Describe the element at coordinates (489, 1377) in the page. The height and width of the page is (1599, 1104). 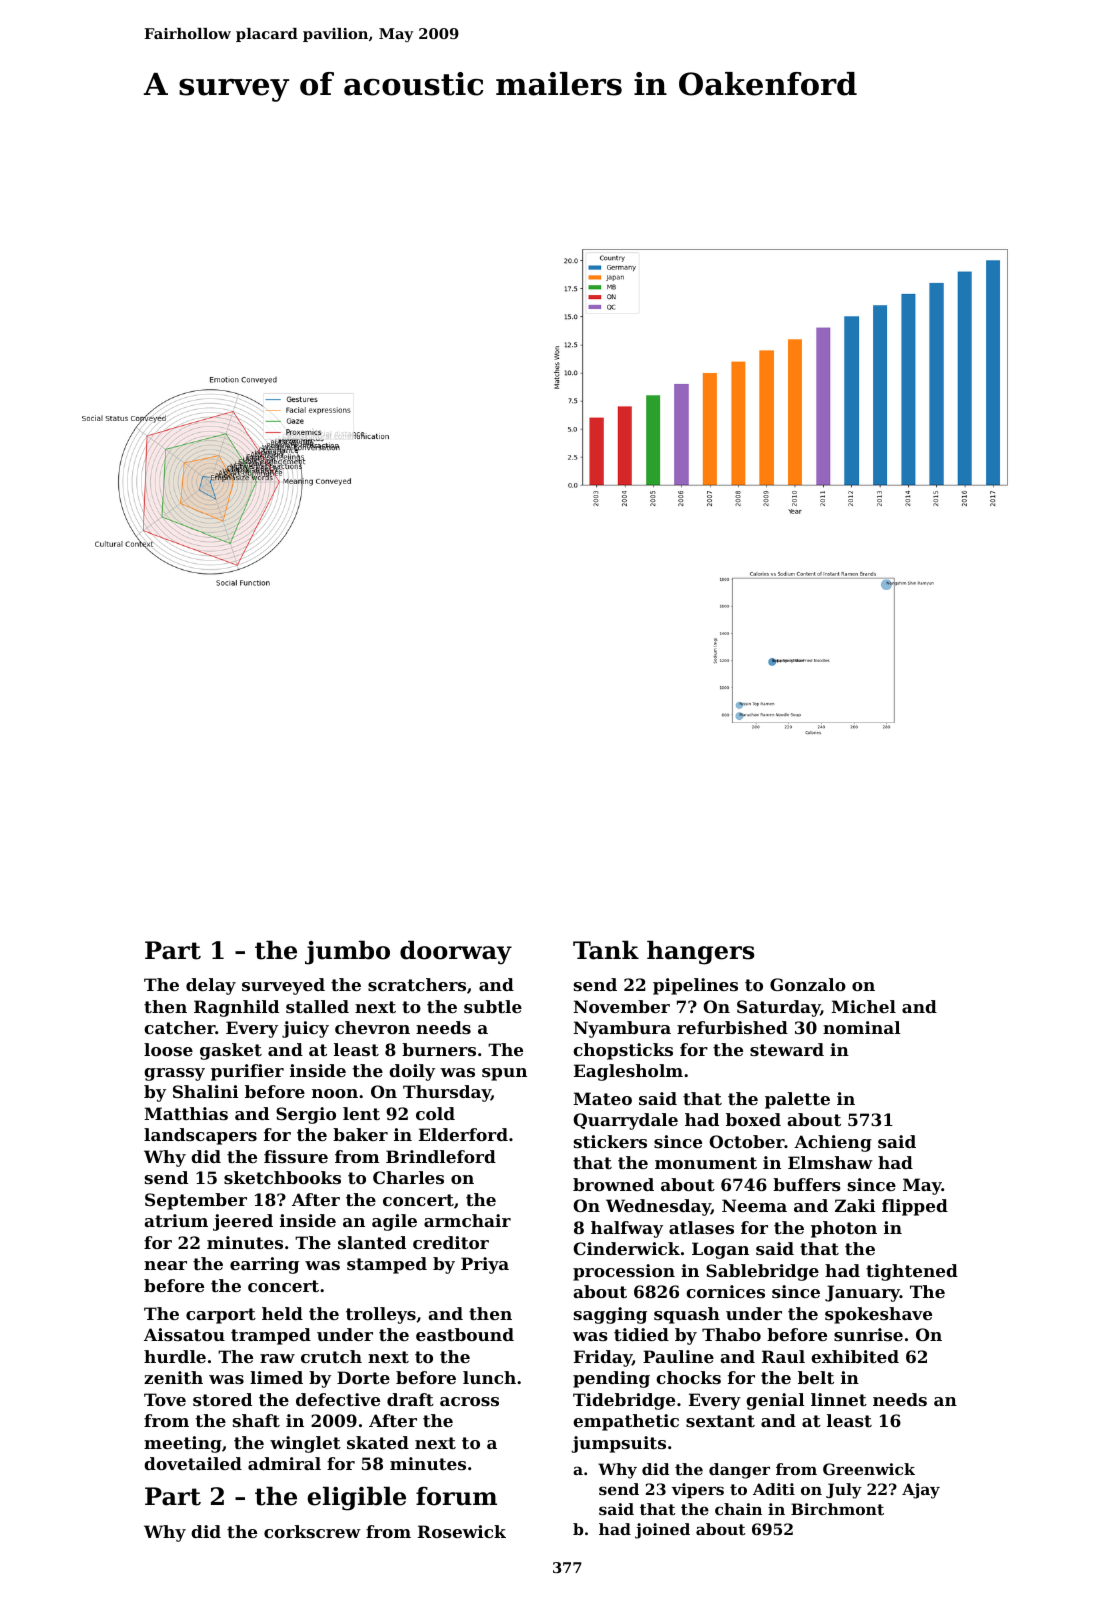
I see `lunch` at that location.
